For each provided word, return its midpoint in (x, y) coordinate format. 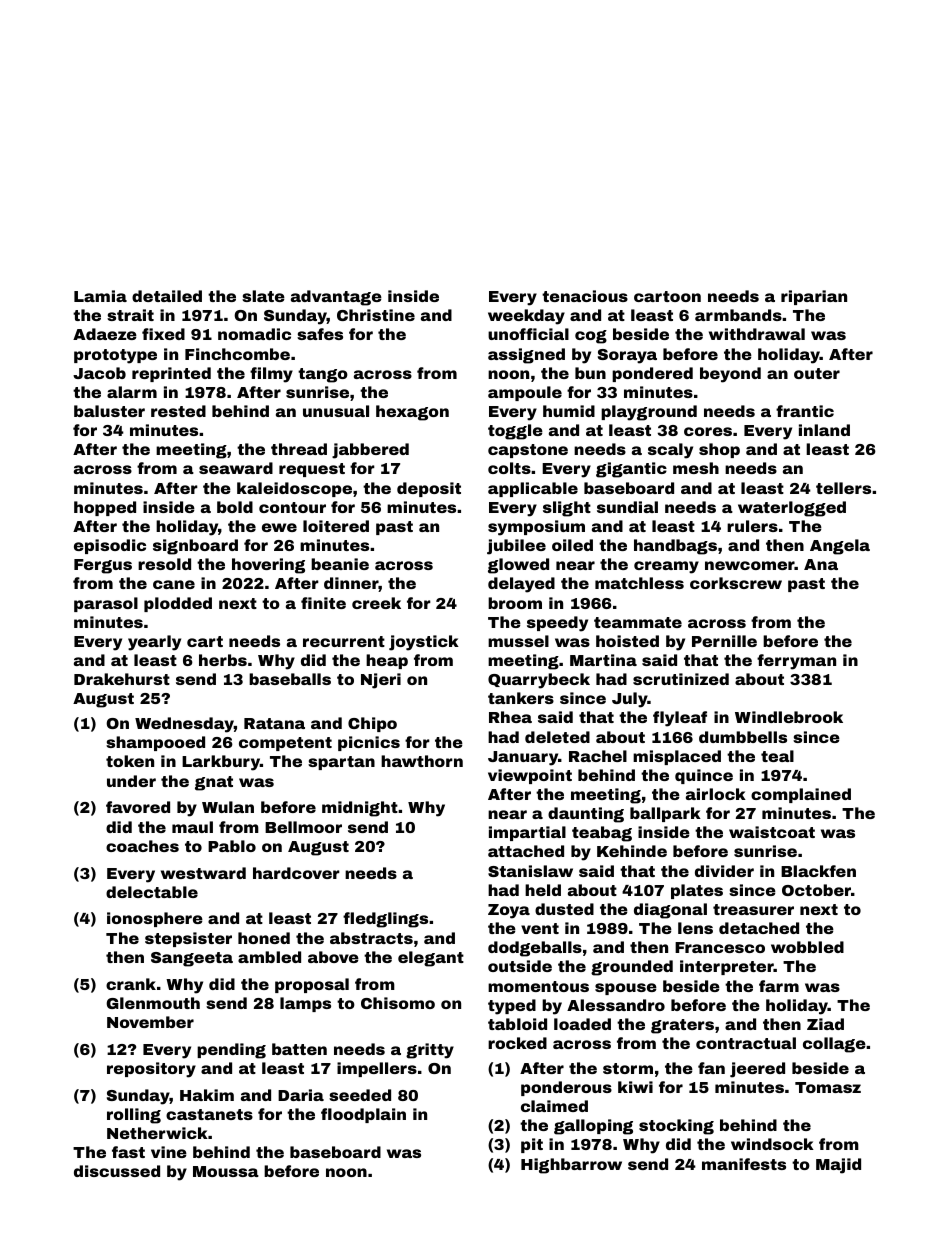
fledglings (385, 920)
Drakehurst (122, 679)
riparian (814, 297)
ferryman (796, 662)
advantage (336, 298)
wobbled (807, 947)
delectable (152, 892)
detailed (167, 296)
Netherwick (157, 1133)
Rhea (510, 717)
